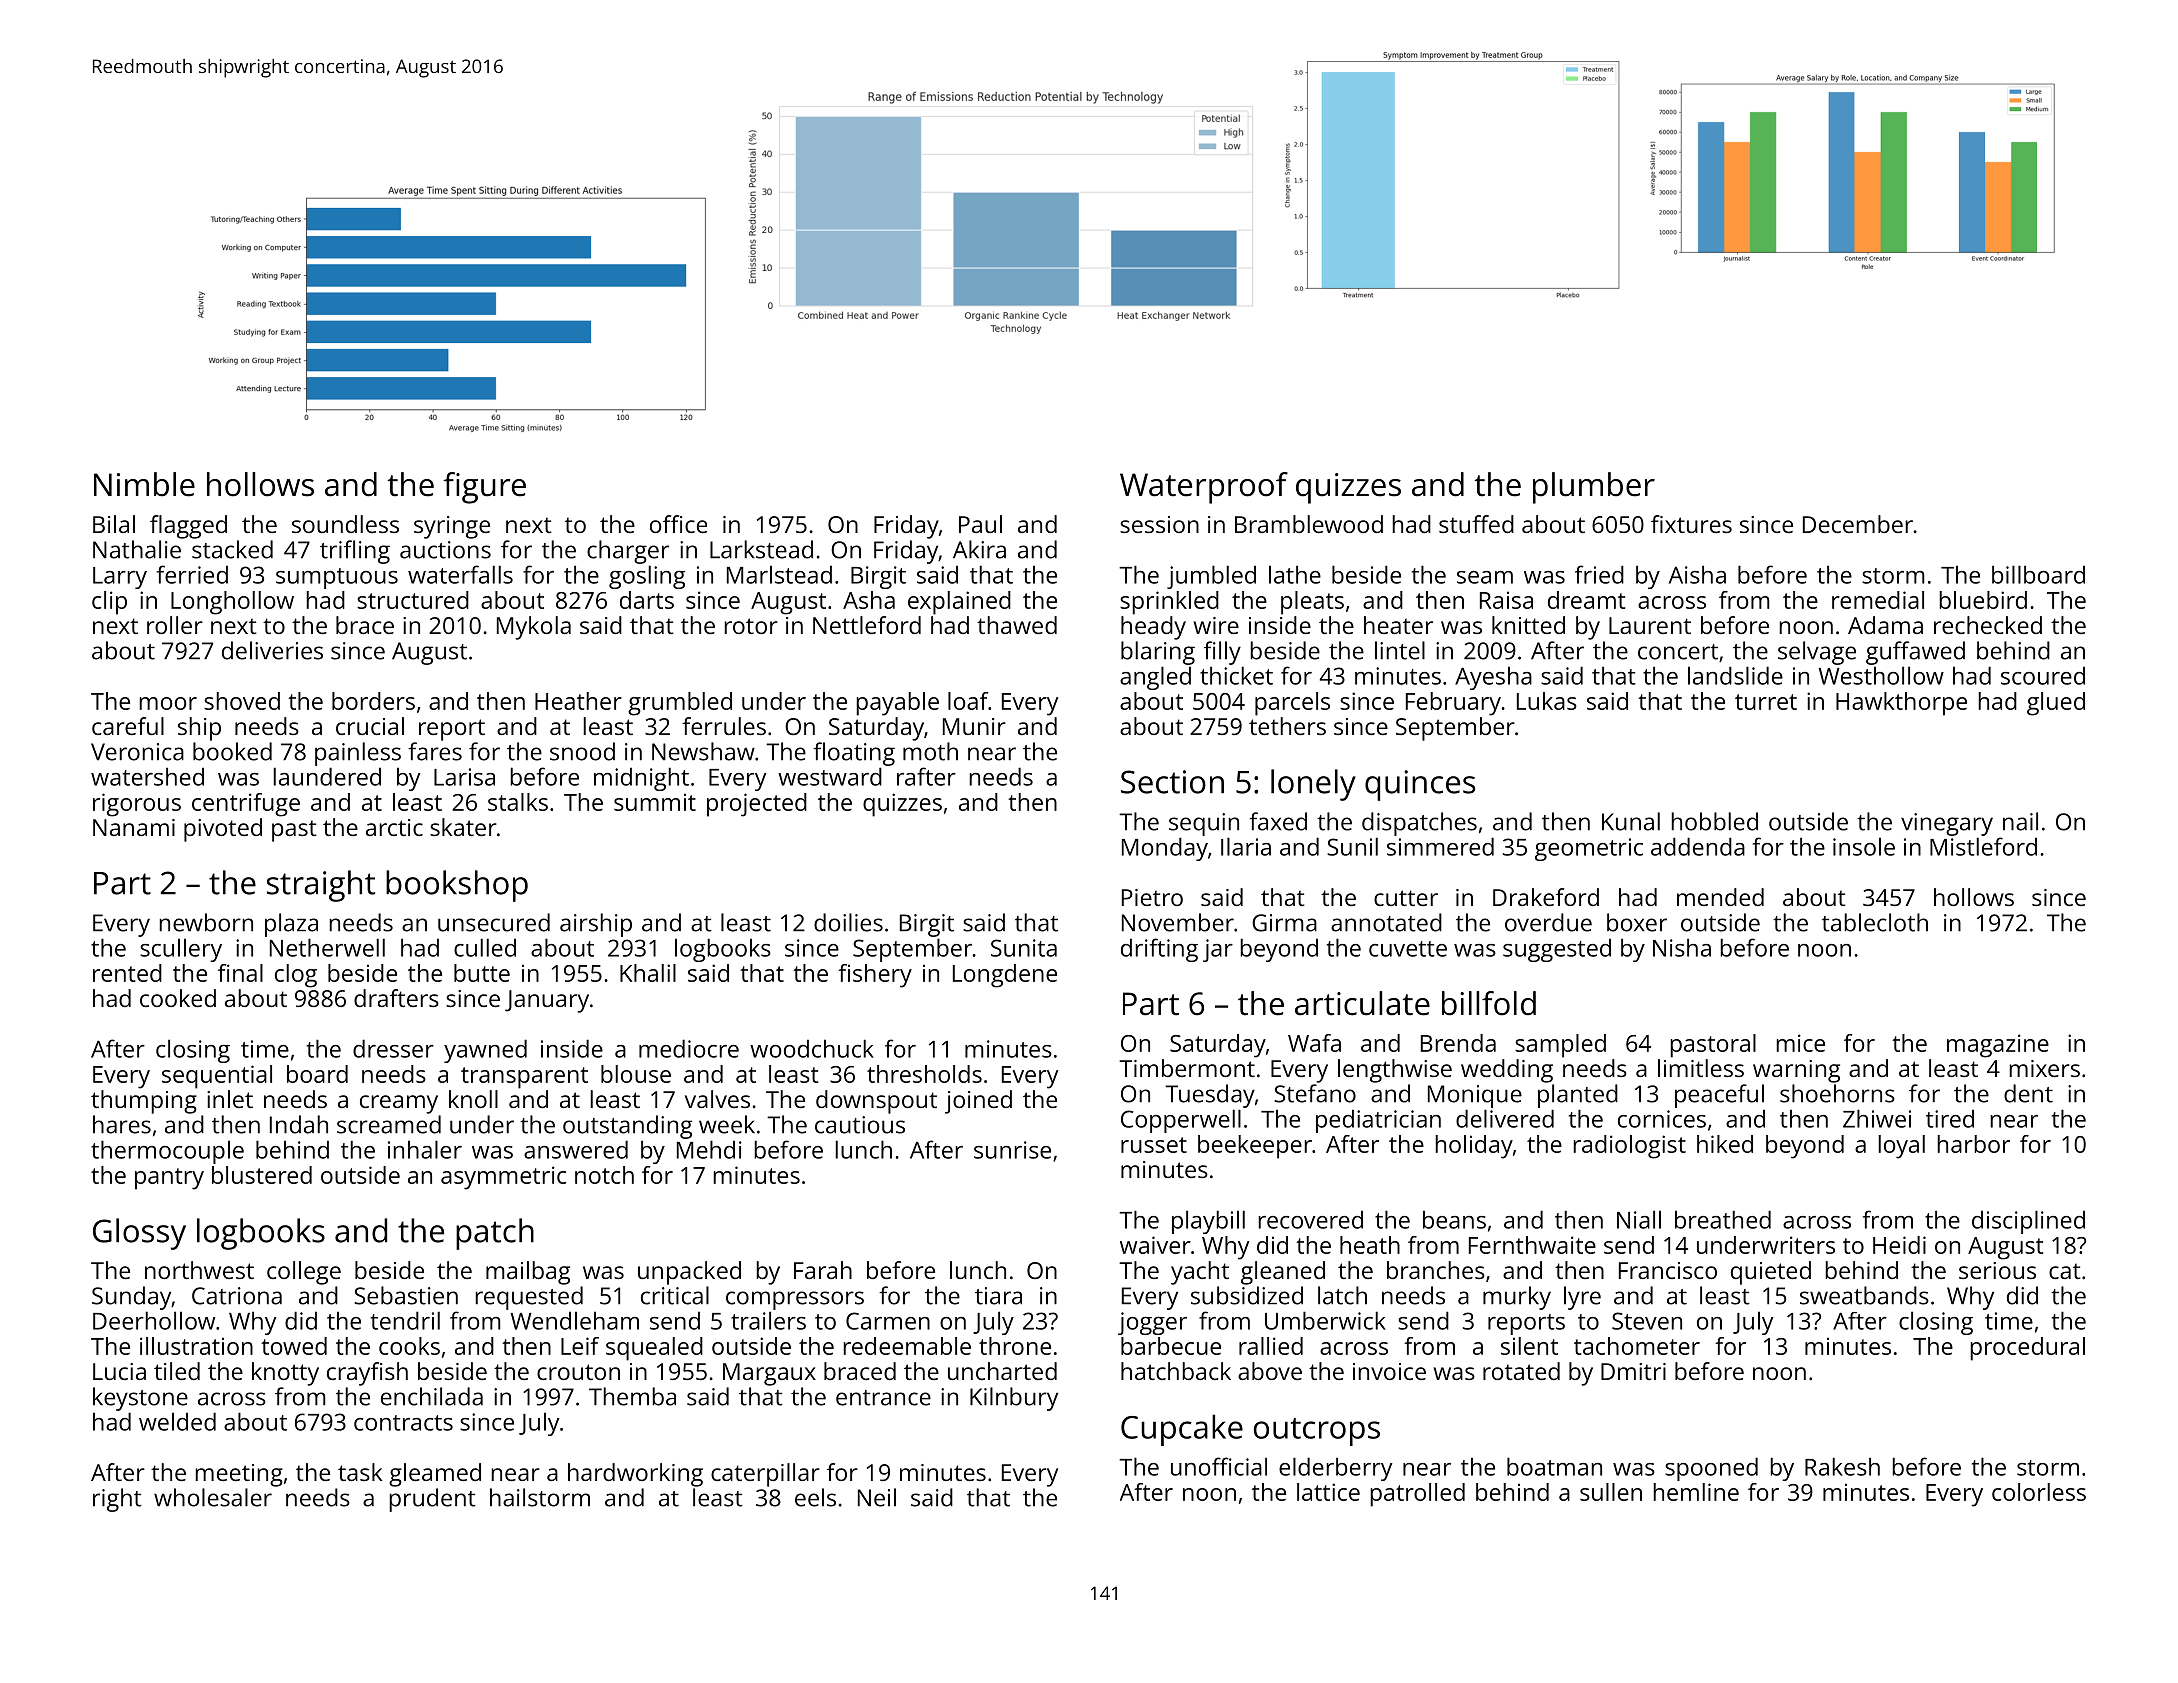  Describe the element at coordinates (1005, 976) in the screenshot. I see `Longdene` at that location.
